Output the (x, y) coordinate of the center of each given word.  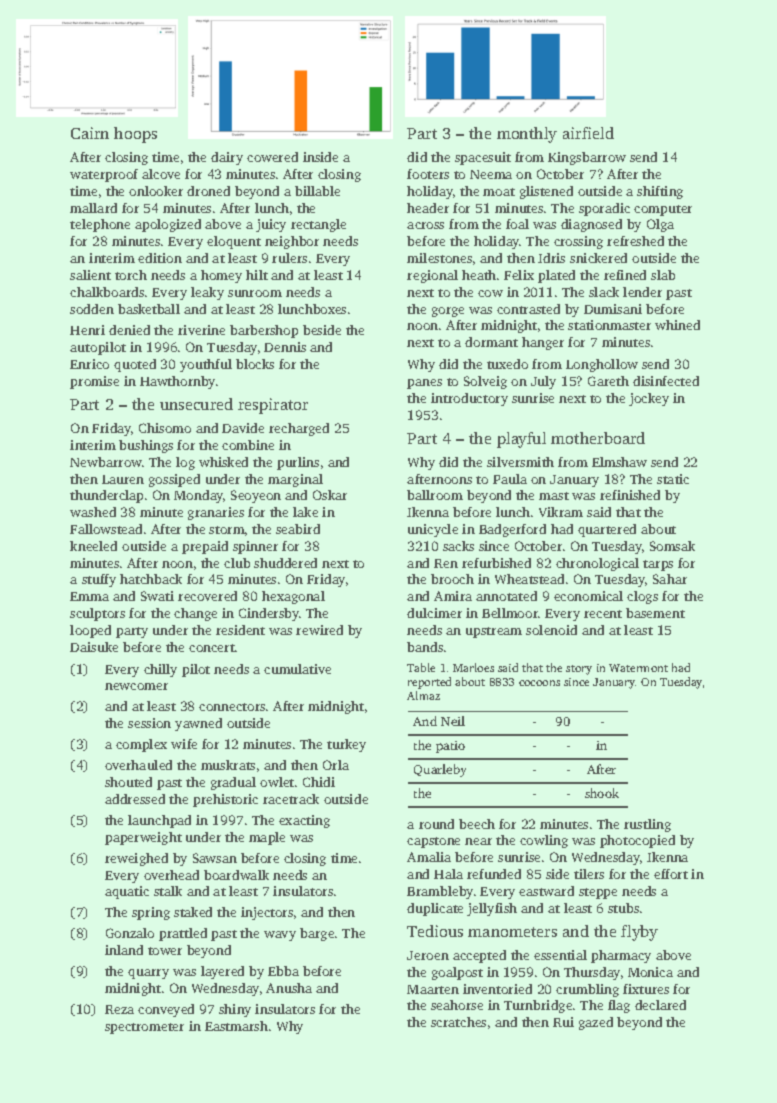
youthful (206, 365)
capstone (433, 842)
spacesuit (483, 158)
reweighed (136, 859)
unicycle (433, 530)
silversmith (520, 462)
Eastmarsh (236, 1026)
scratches (458, 1022)
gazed (596, 1023)
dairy (227, 158)
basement (655, 613)
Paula (510, 479)
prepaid (205, 547)
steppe (598, 893)
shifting (660, 192)
